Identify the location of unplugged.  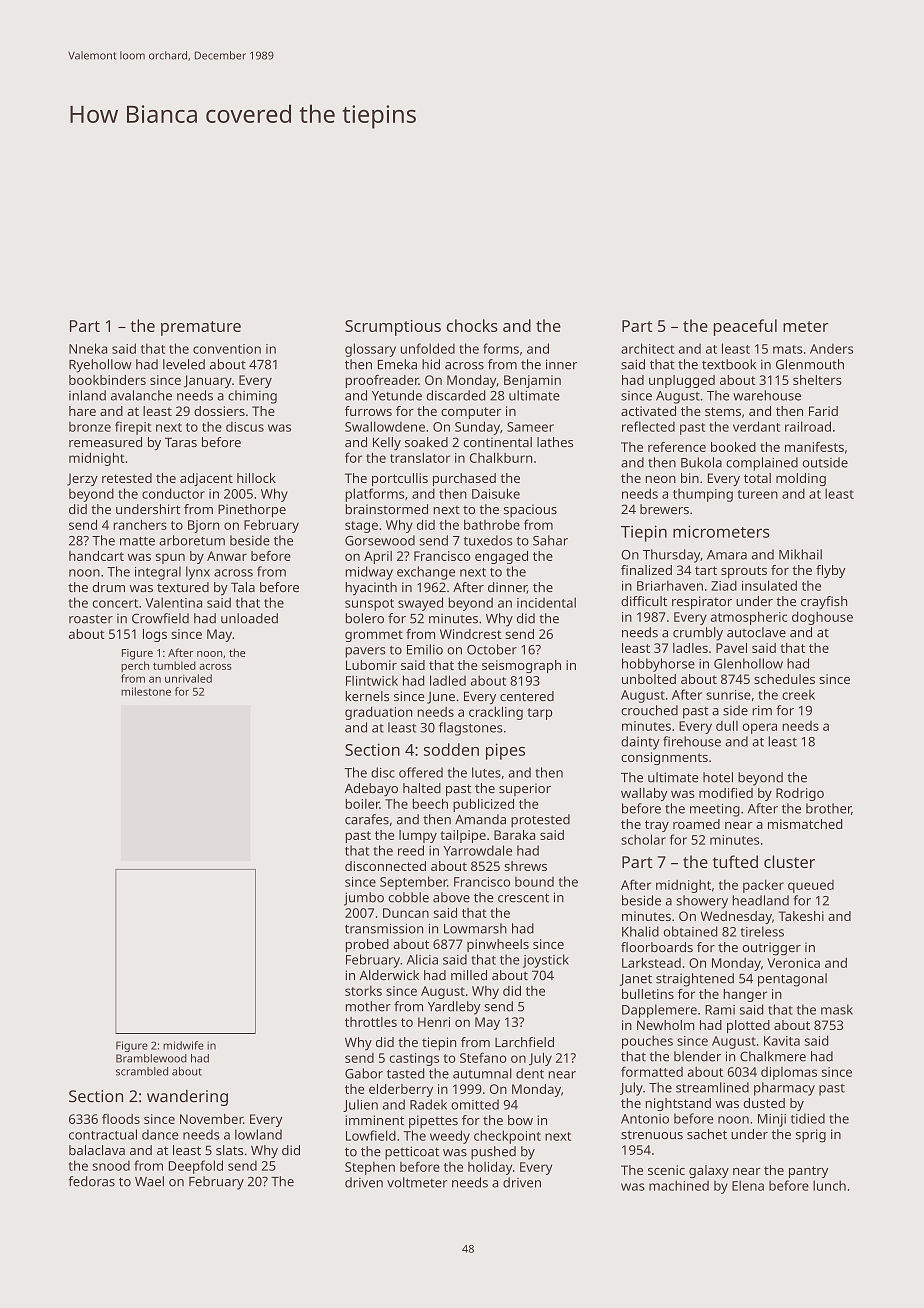
(682, 381).
